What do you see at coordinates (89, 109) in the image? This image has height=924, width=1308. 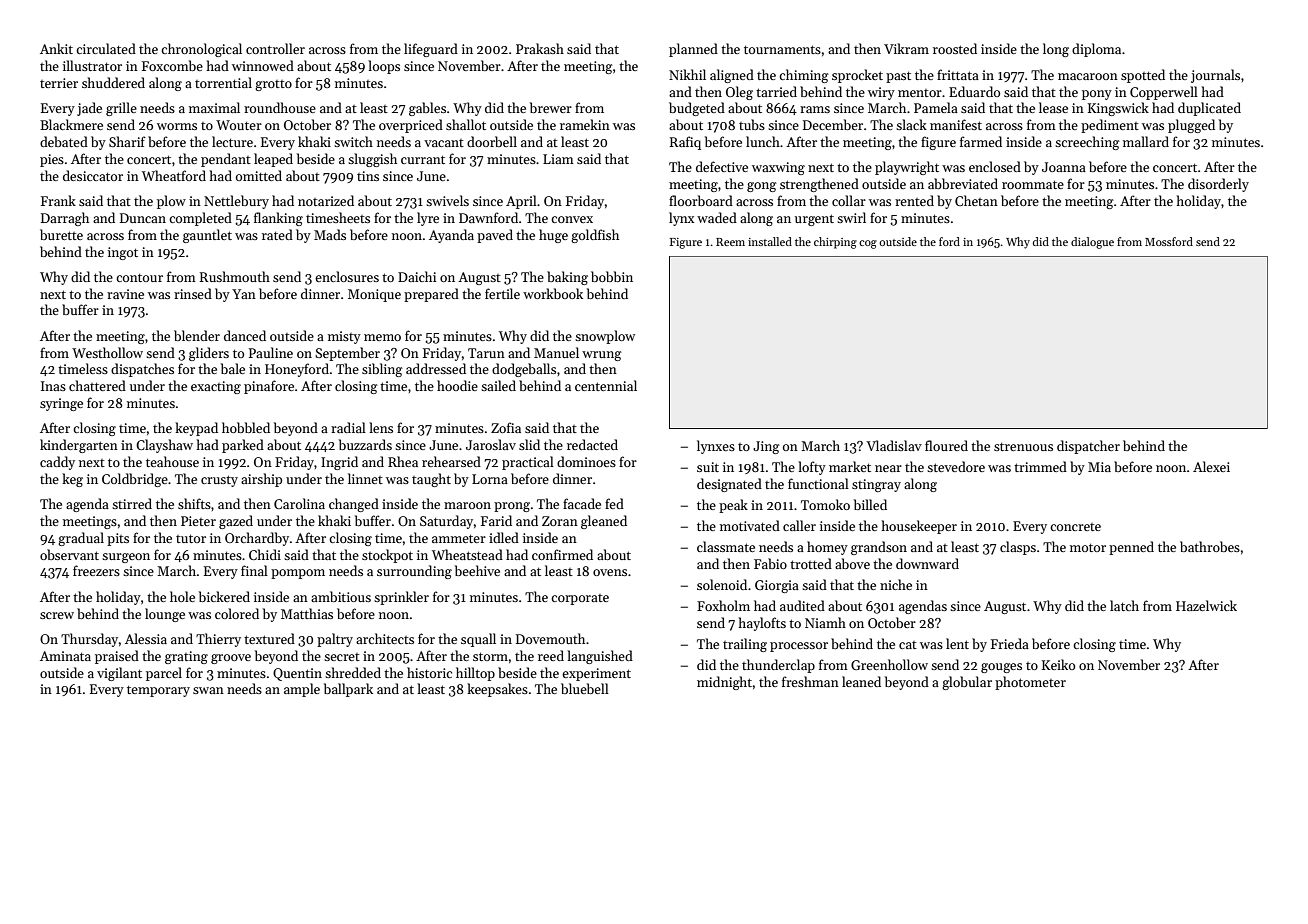 I see `jade` at bounding box center [89, 109].
